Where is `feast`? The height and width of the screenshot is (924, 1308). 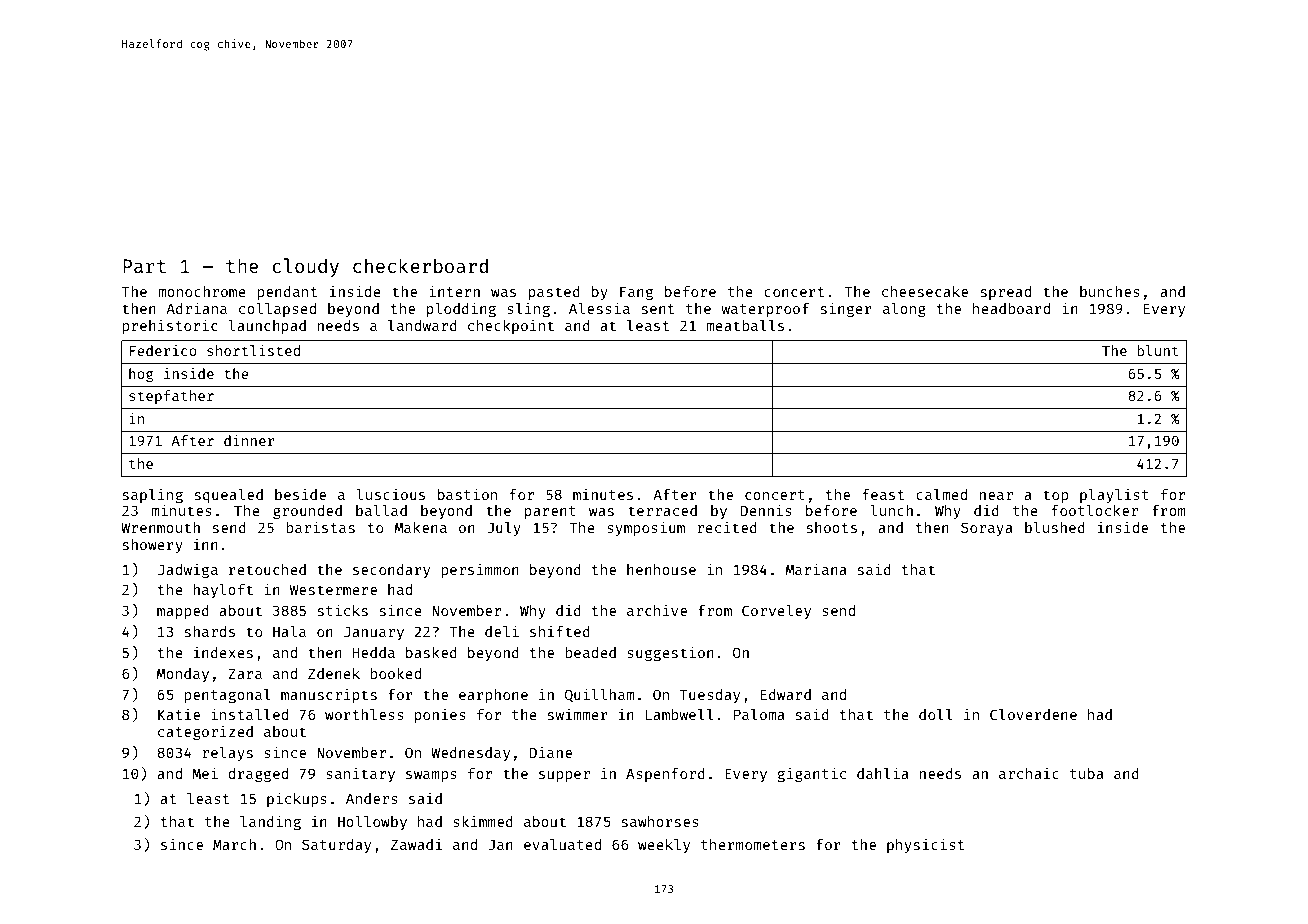
feast is located at coordinates (883, 494).
